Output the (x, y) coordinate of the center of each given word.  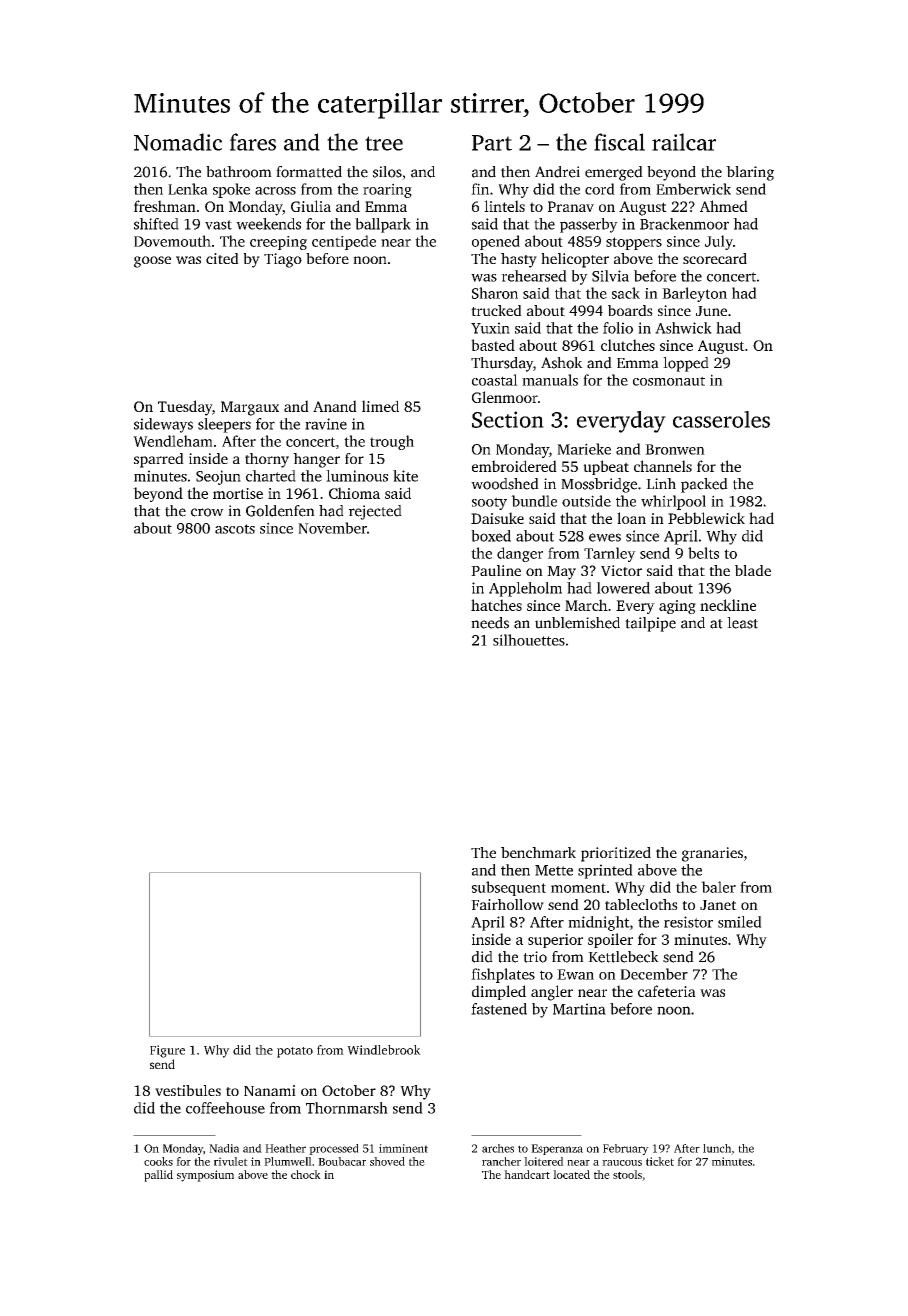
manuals (550, 380)
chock (306, 1174)
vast (218, 225)
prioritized (616, 854)
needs (490, 623)
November (332, 528)
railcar (684, 142)
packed (704, 485)
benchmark (538, 852)
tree (384, 143)
